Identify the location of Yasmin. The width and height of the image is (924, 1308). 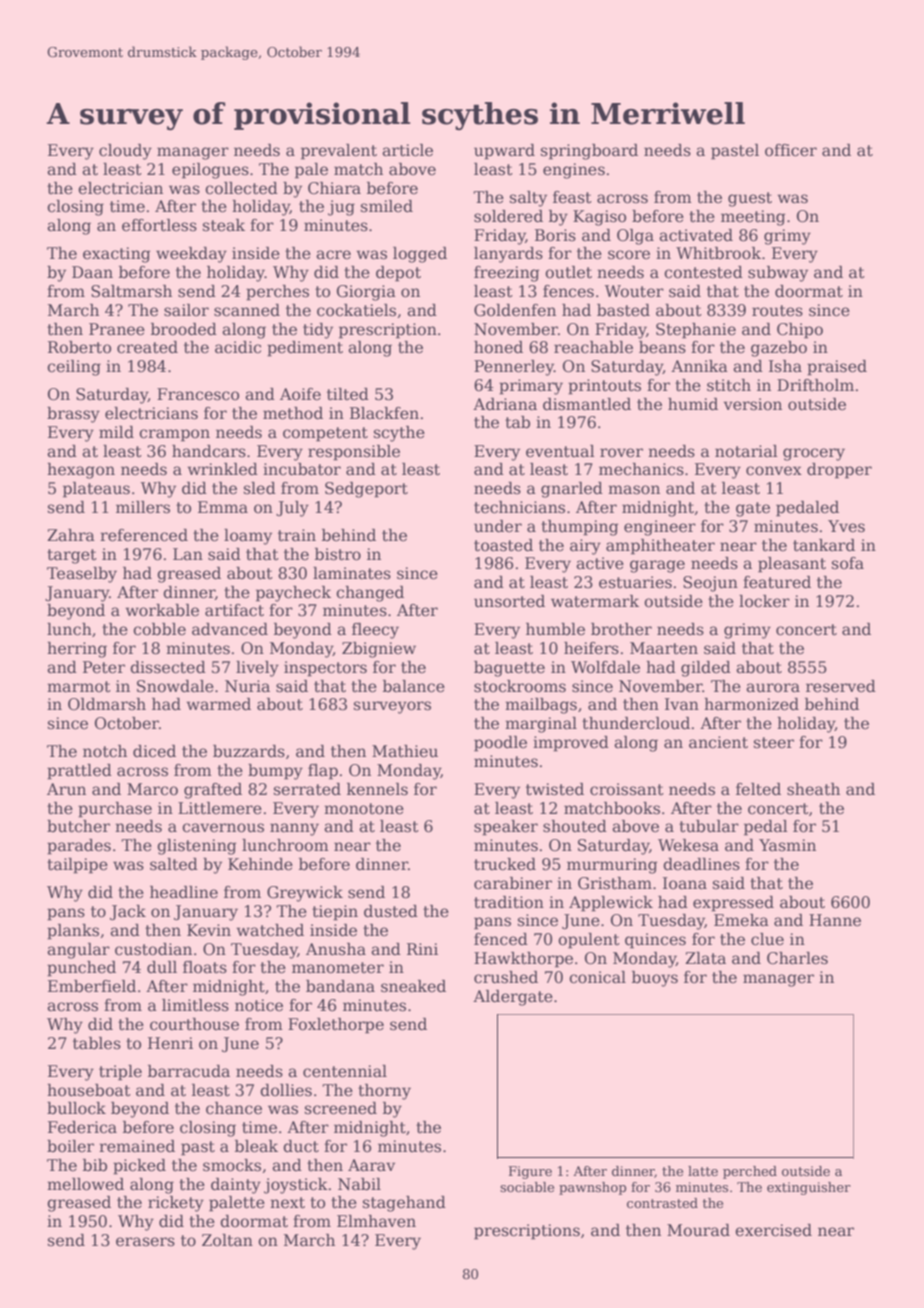
(787, 845).
